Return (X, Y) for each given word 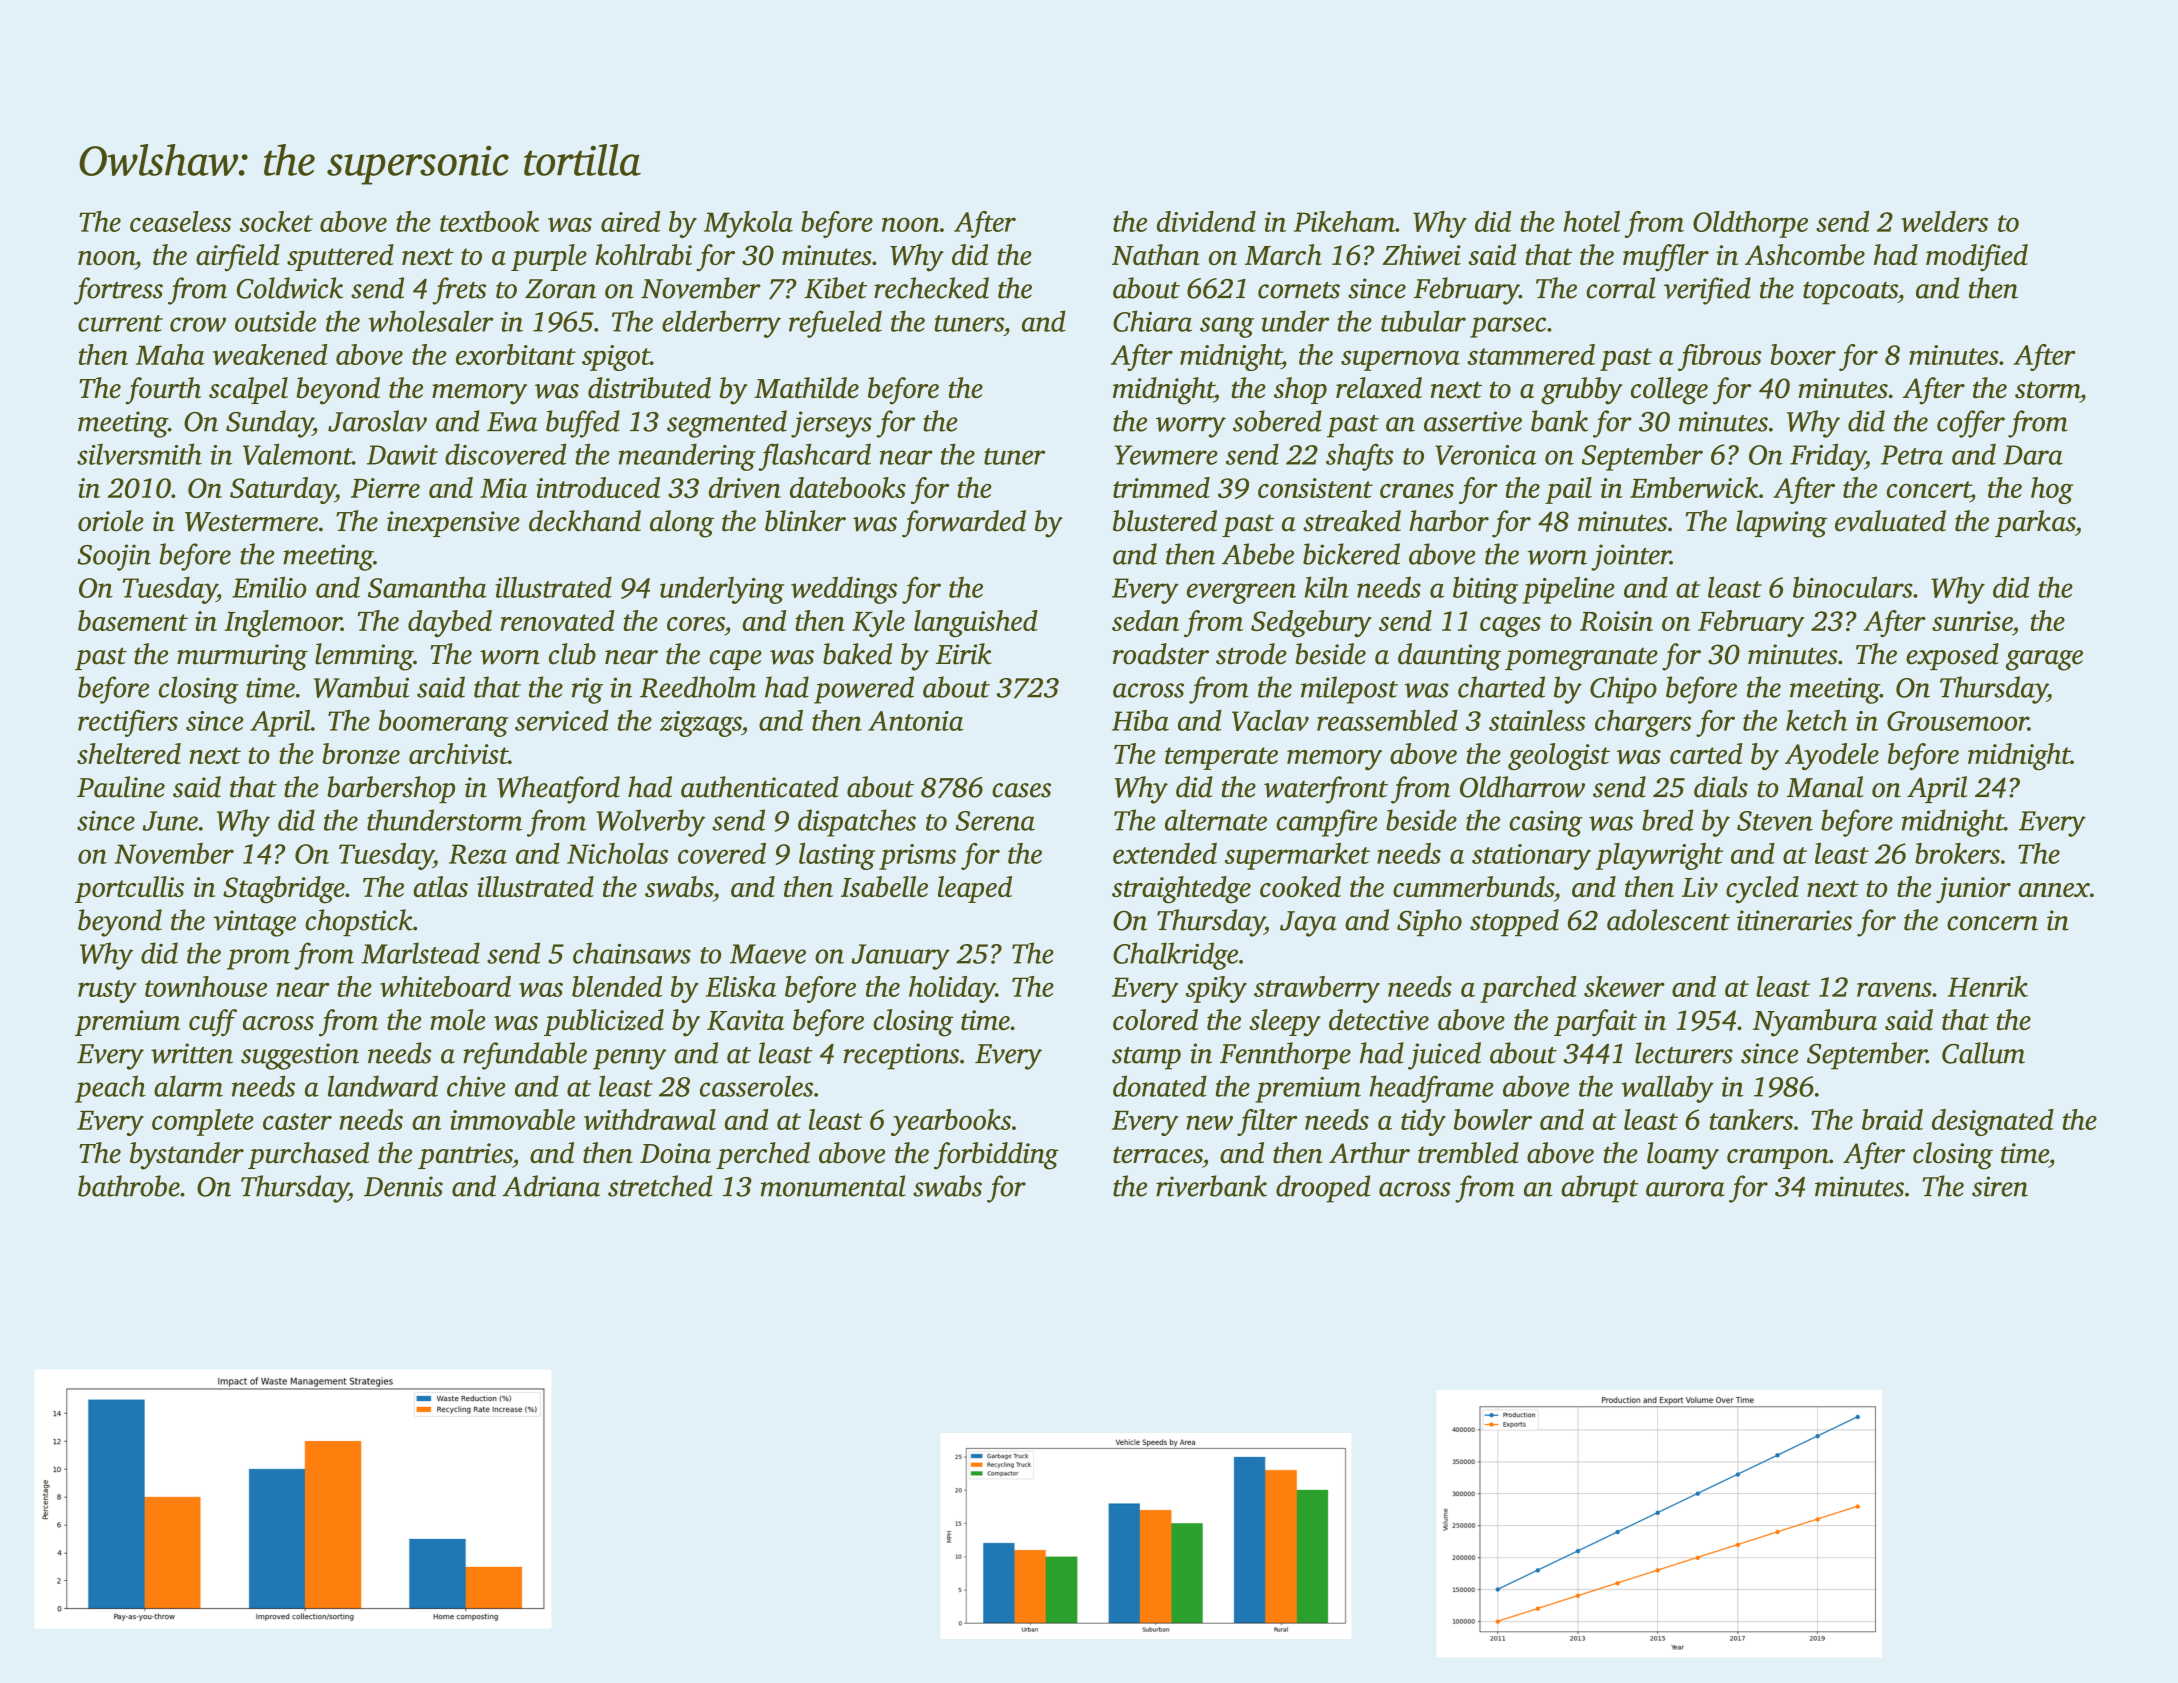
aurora (1685, 1189)
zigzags (700, 724)
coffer (1971, 424)
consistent (1315, 488)
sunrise (1972, 621)
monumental (833, 1186)
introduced (598, 487)
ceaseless (180, 221)
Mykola (748, 224)
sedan (1145, 620)
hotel (1592, 221)
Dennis (403, 1186)
